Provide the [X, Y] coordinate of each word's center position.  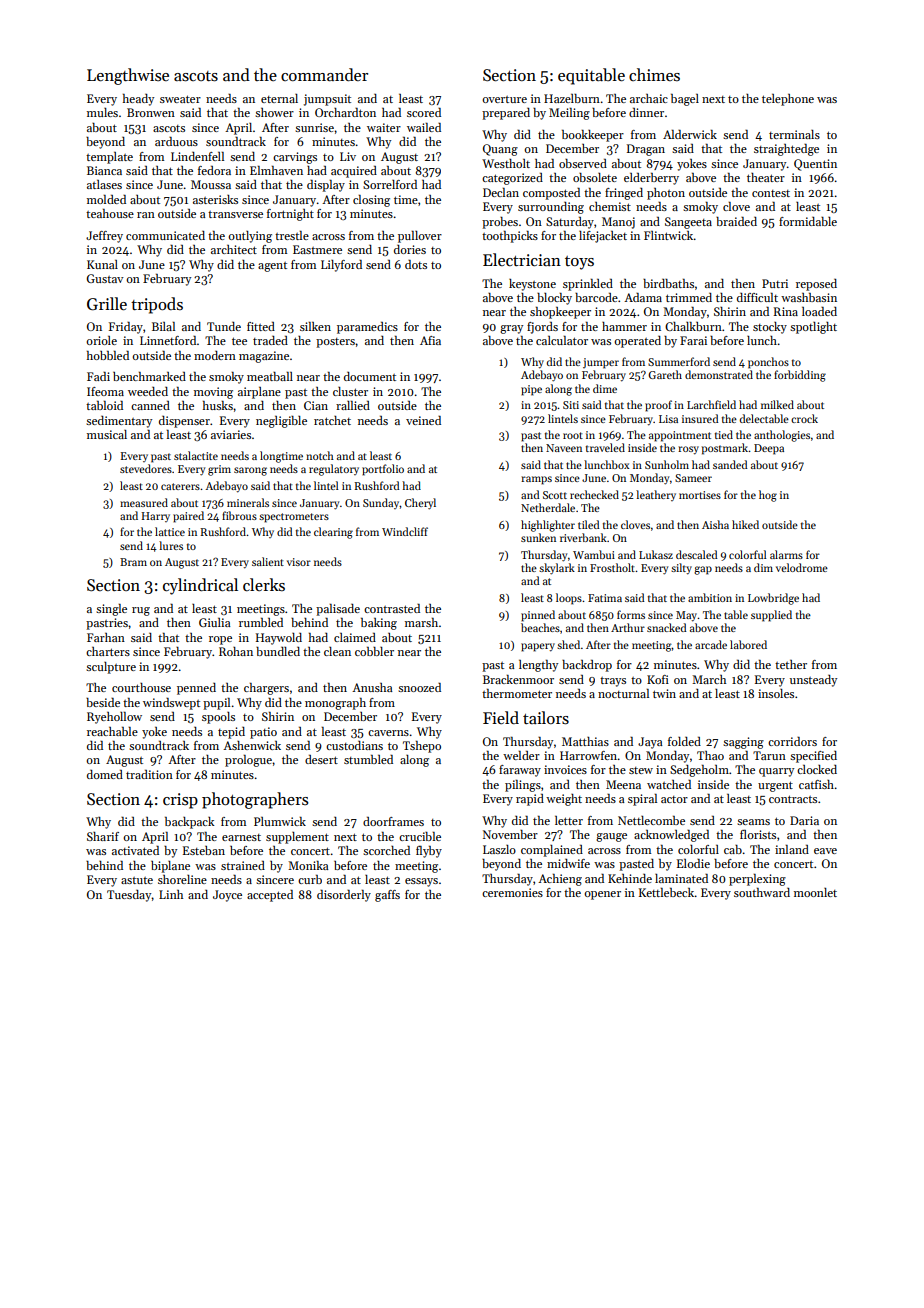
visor [299, 562]
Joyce [227, 896]
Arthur [628, 627]
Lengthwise [128, 76]
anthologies [782, 436]
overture [504, 99]
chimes [654, 74]
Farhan [106, 637]
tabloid [104, 405]
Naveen [564, 448]
